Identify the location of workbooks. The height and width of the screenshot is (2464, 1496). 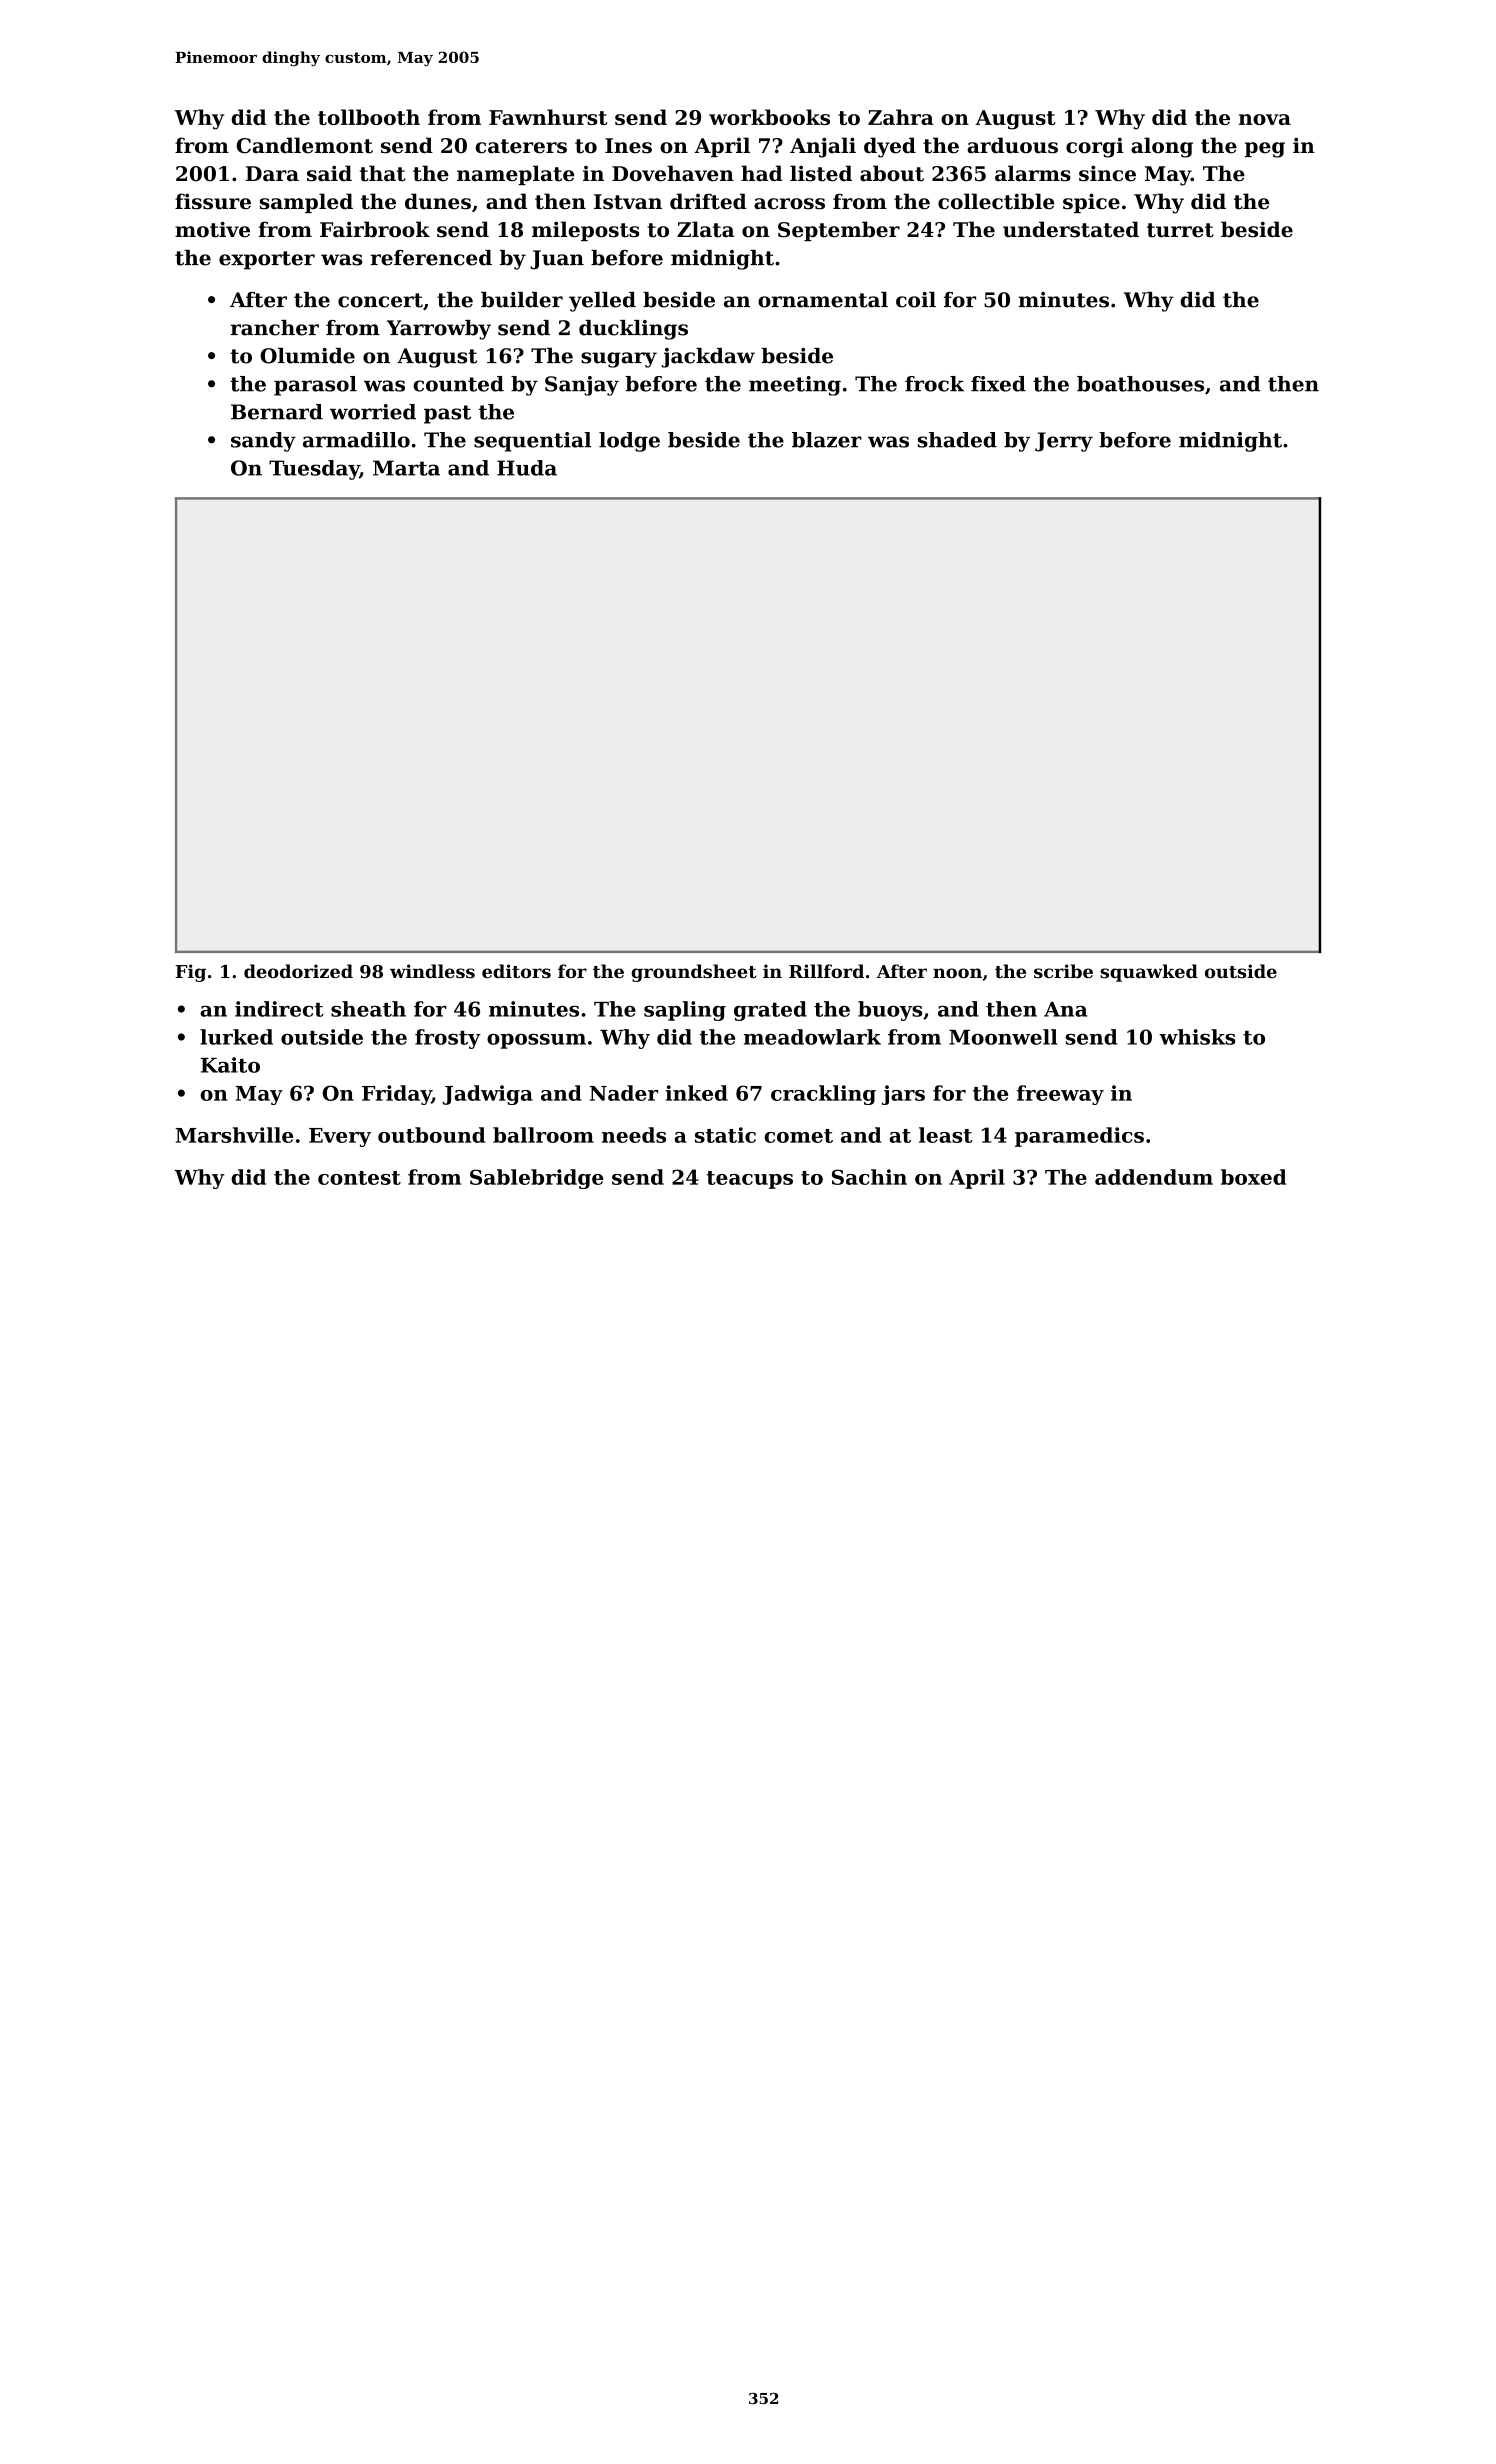
(769, 117).
